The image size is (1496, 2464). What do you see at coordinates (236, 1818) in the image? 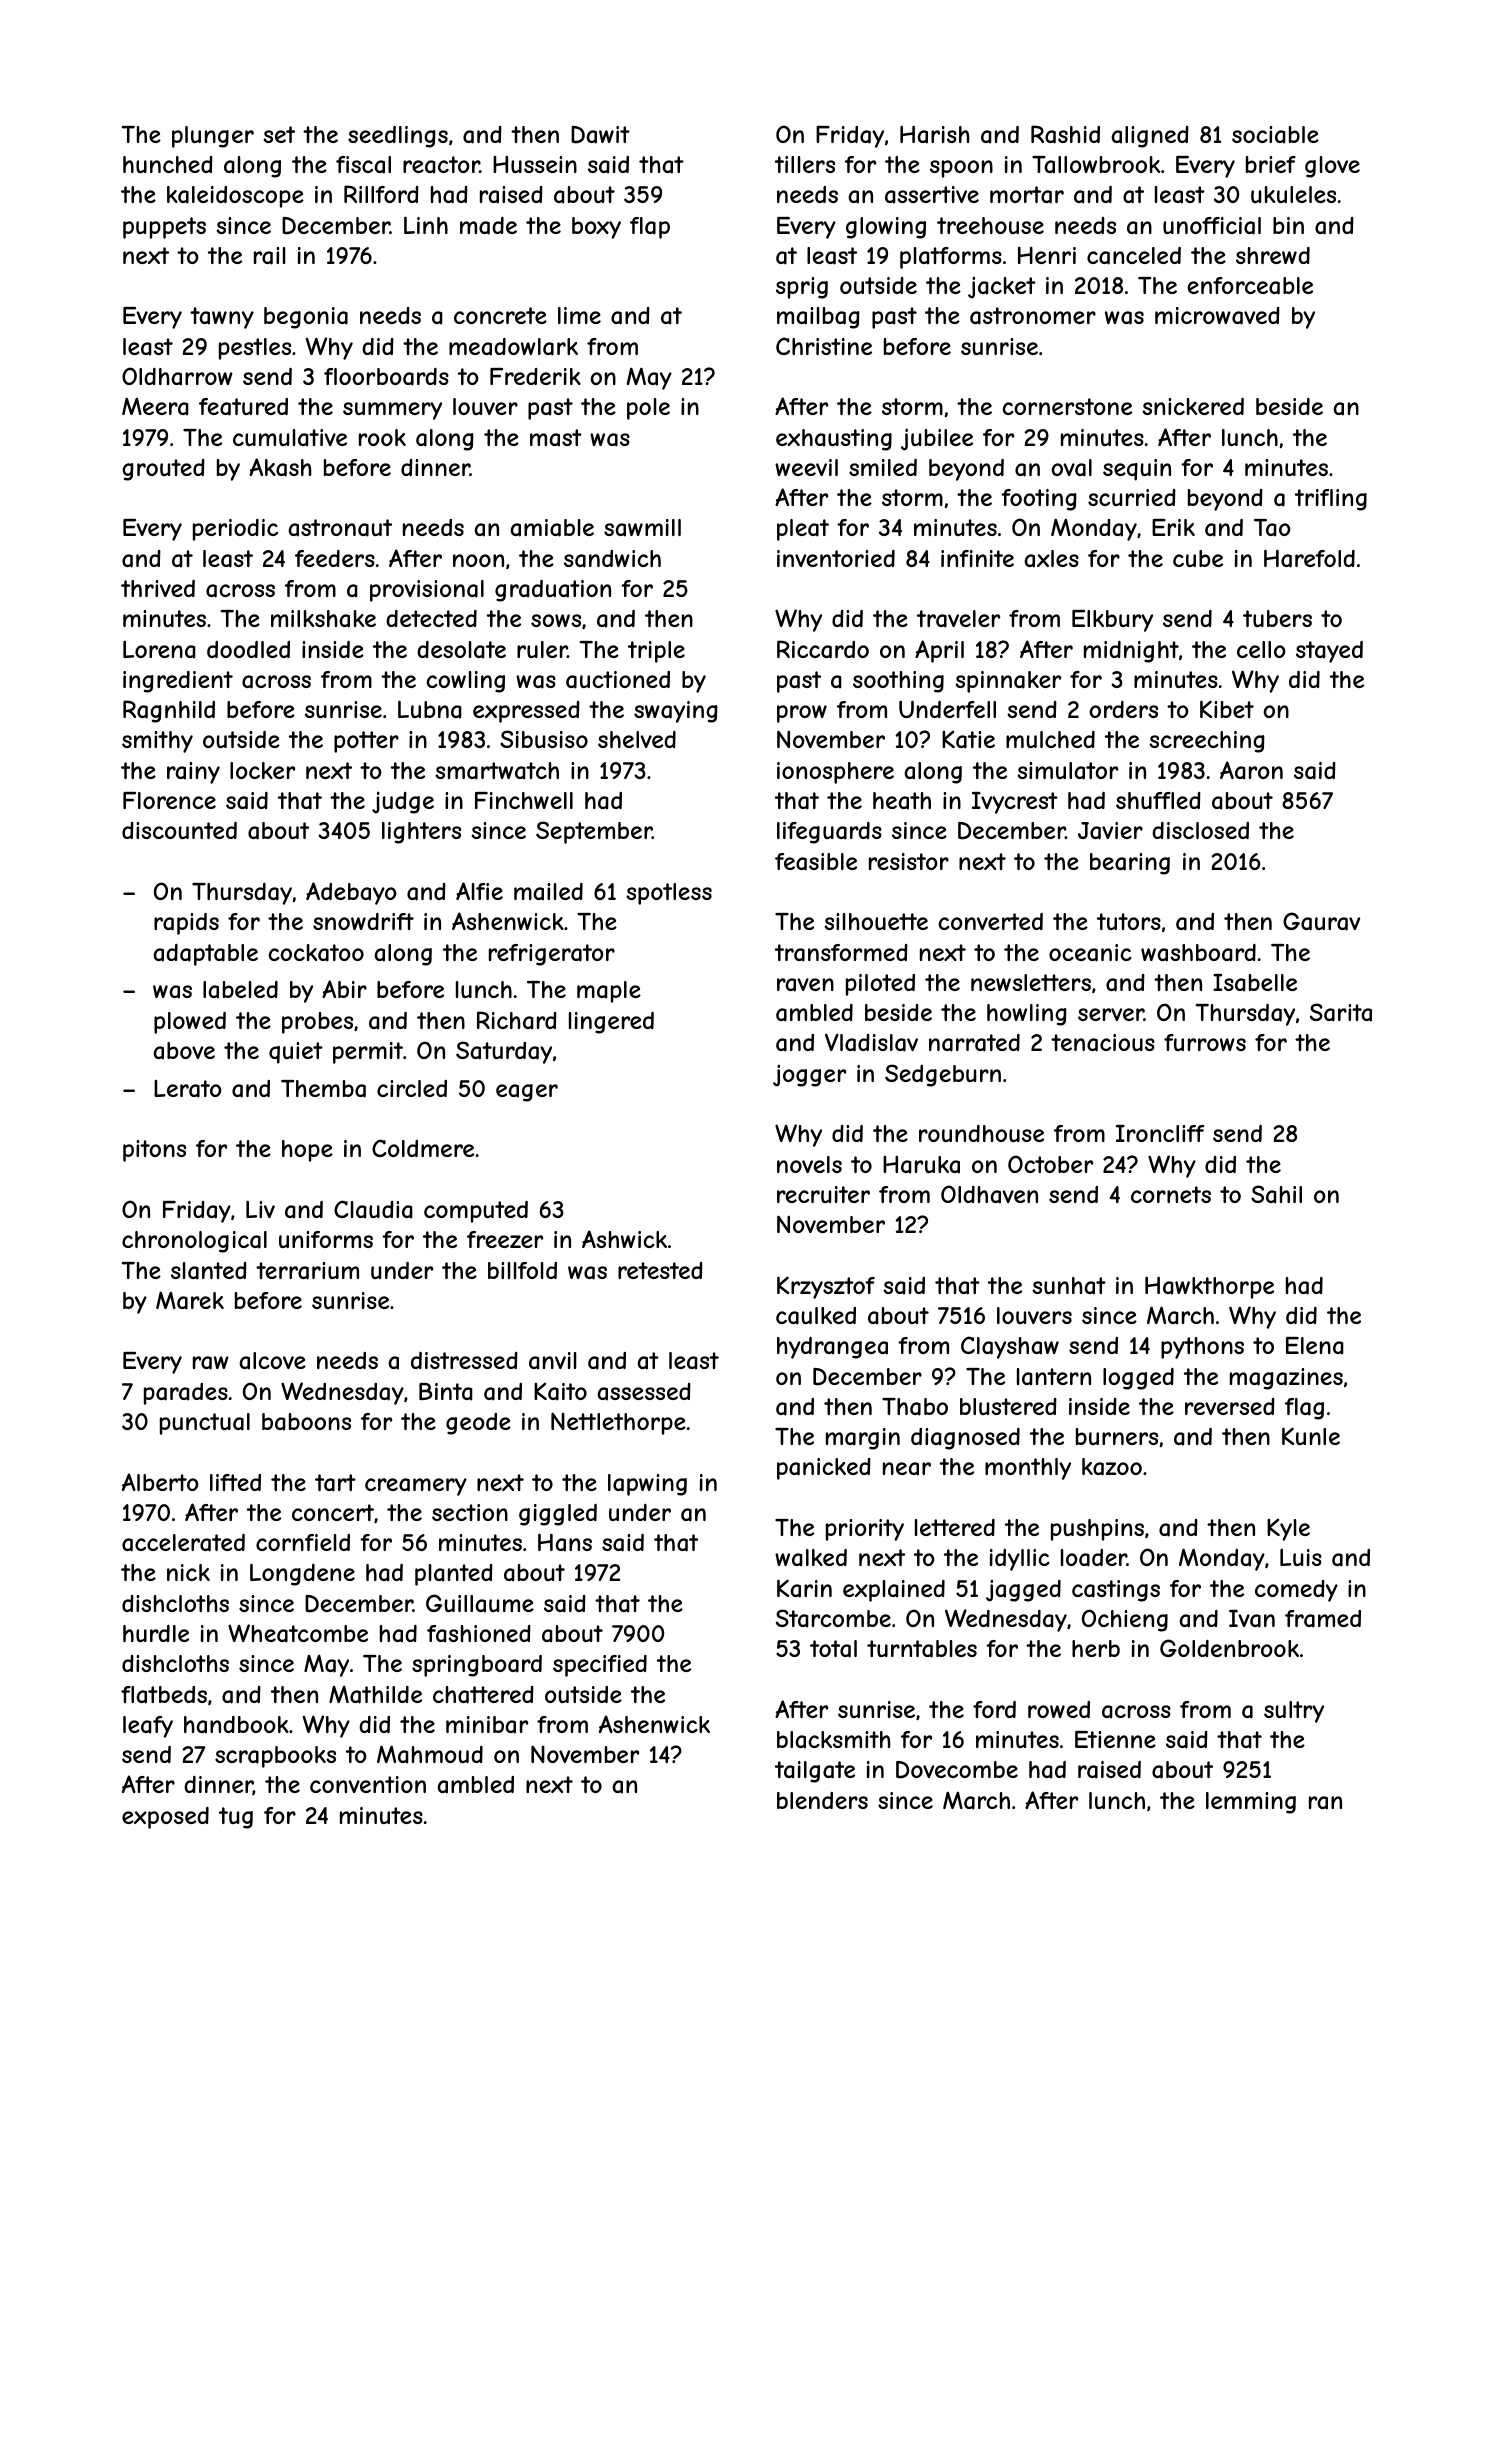
I see `tug` at bounding box center [236, 1818].
